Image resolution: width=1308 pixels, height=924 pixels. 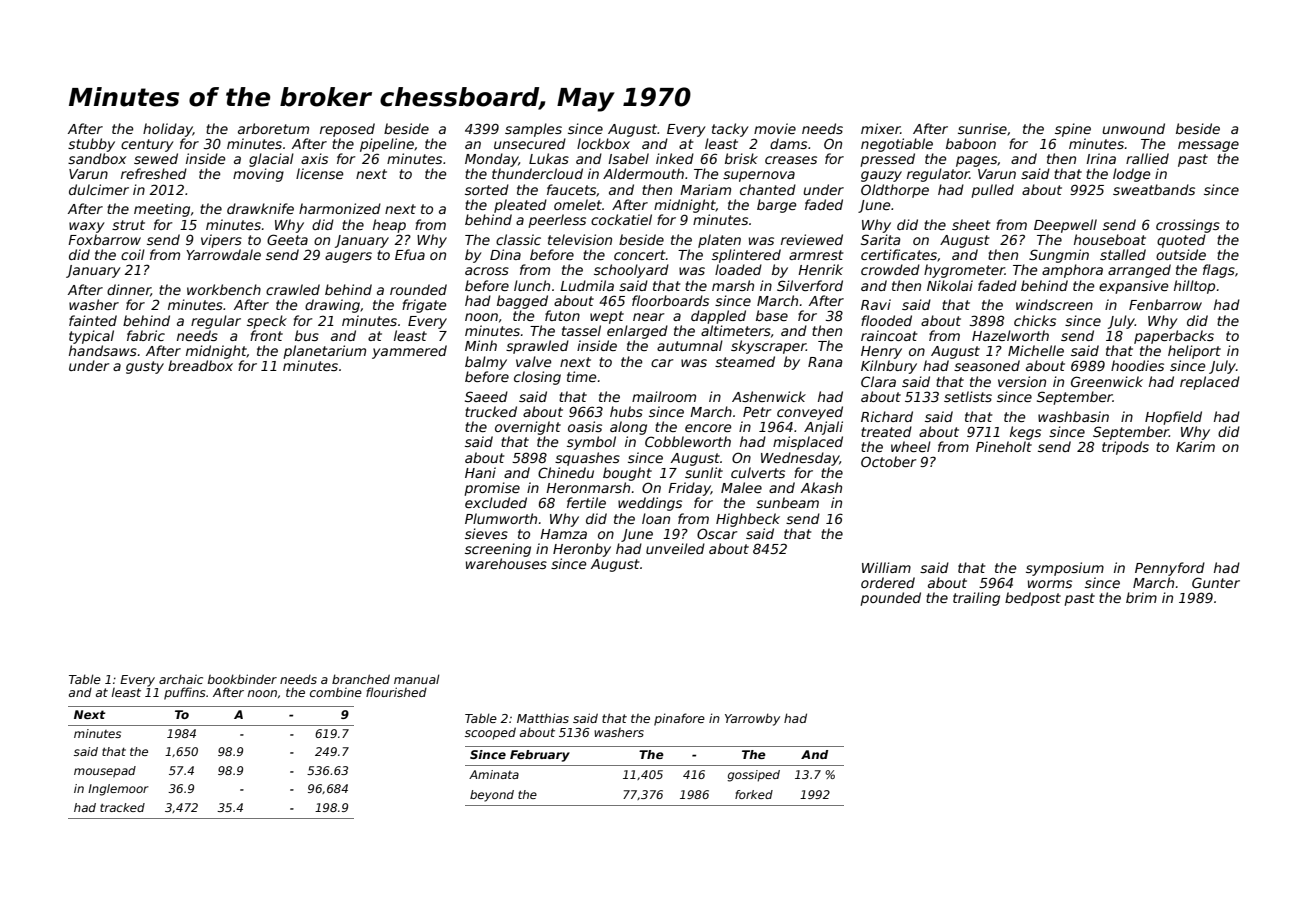 I want to click on baboon, so click(x=971, y=143).
